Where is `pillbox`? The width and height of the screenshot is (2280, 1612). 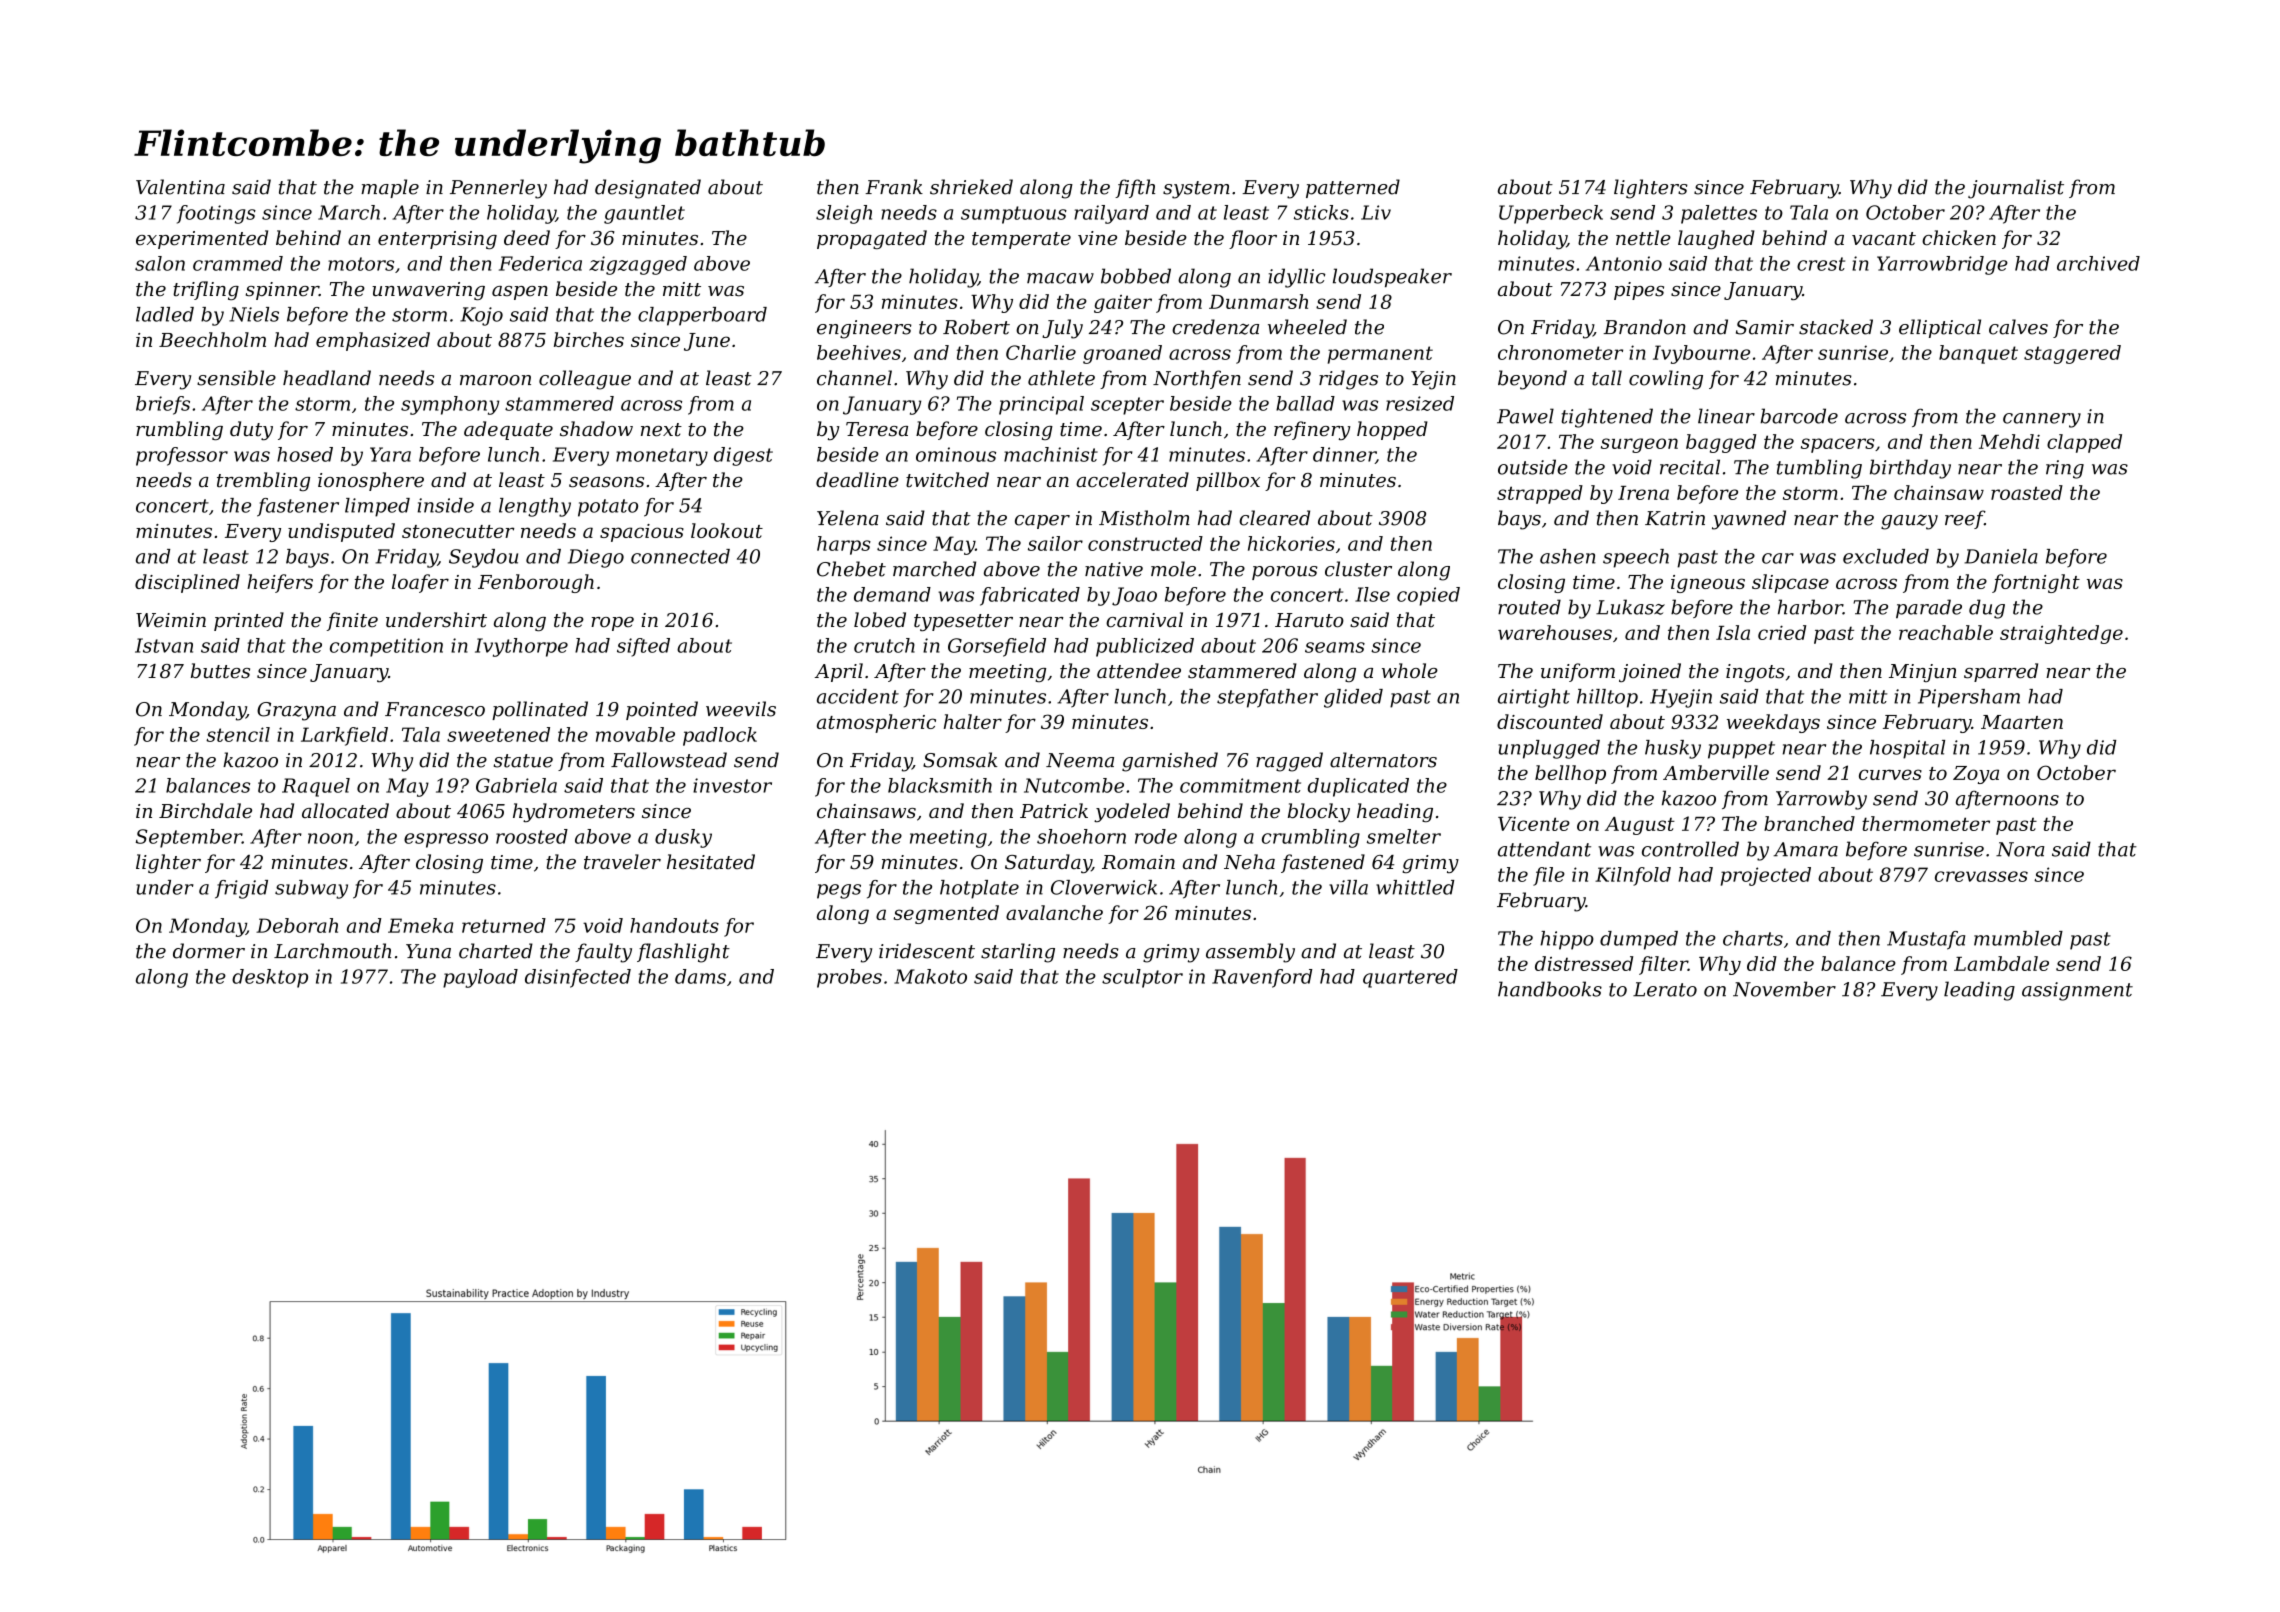
pillbox is located at coordinates (1228, 481).
